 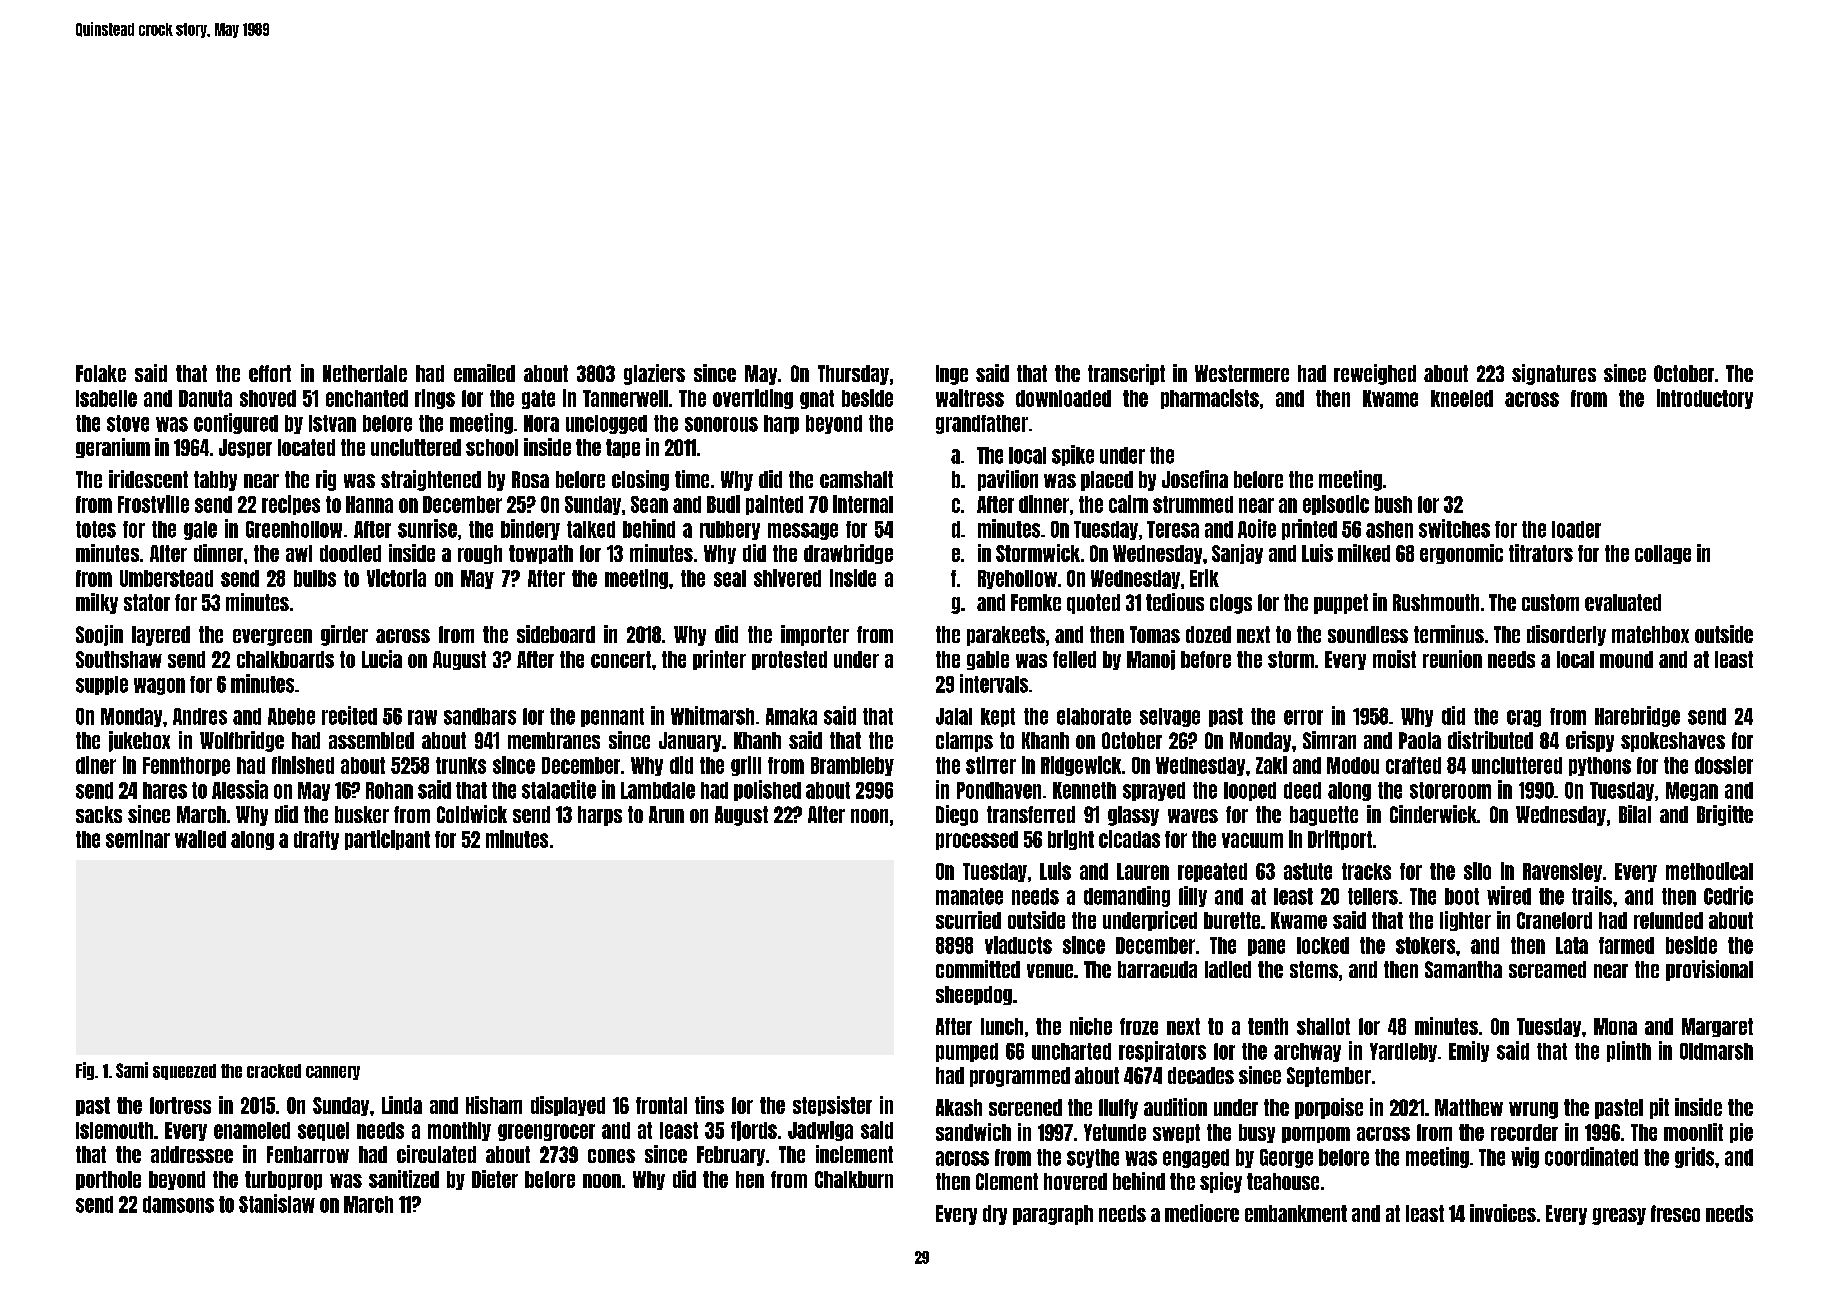 I want to click on embankment, so click(x=1296, y=1213).
